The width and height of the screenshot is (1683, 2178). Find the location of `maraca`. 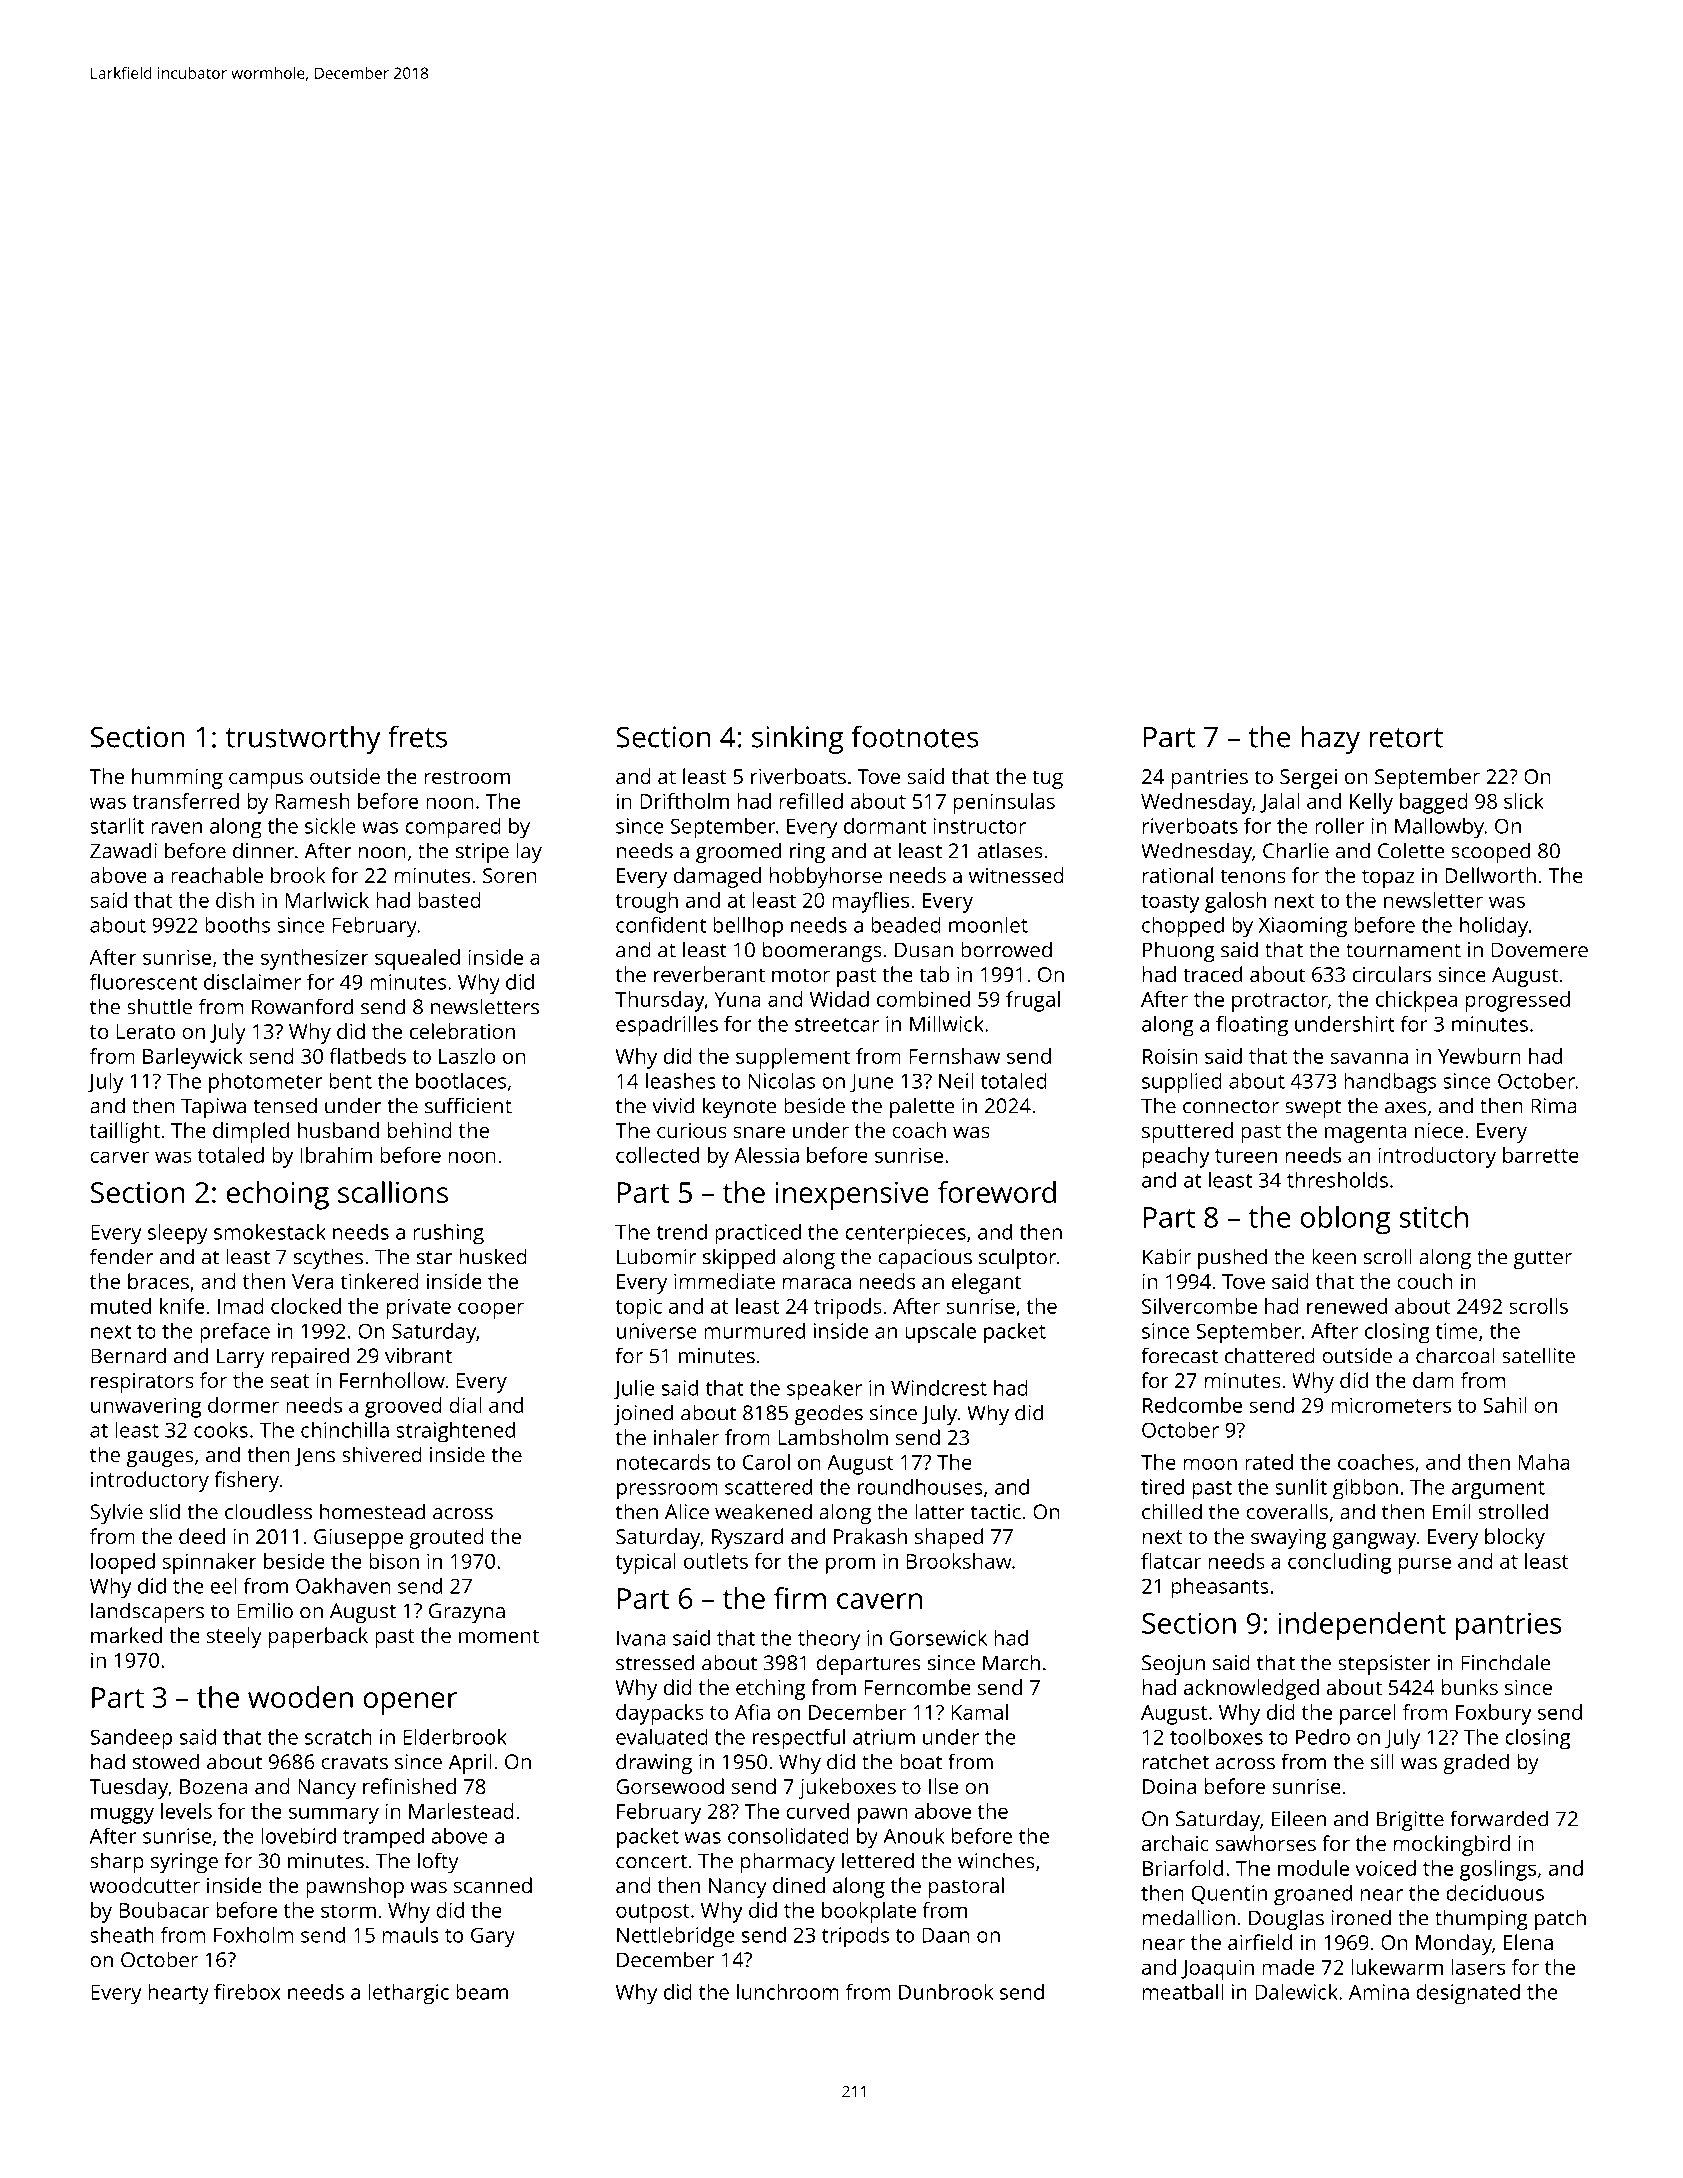

maraca is located at coordinates (817, 1283).
